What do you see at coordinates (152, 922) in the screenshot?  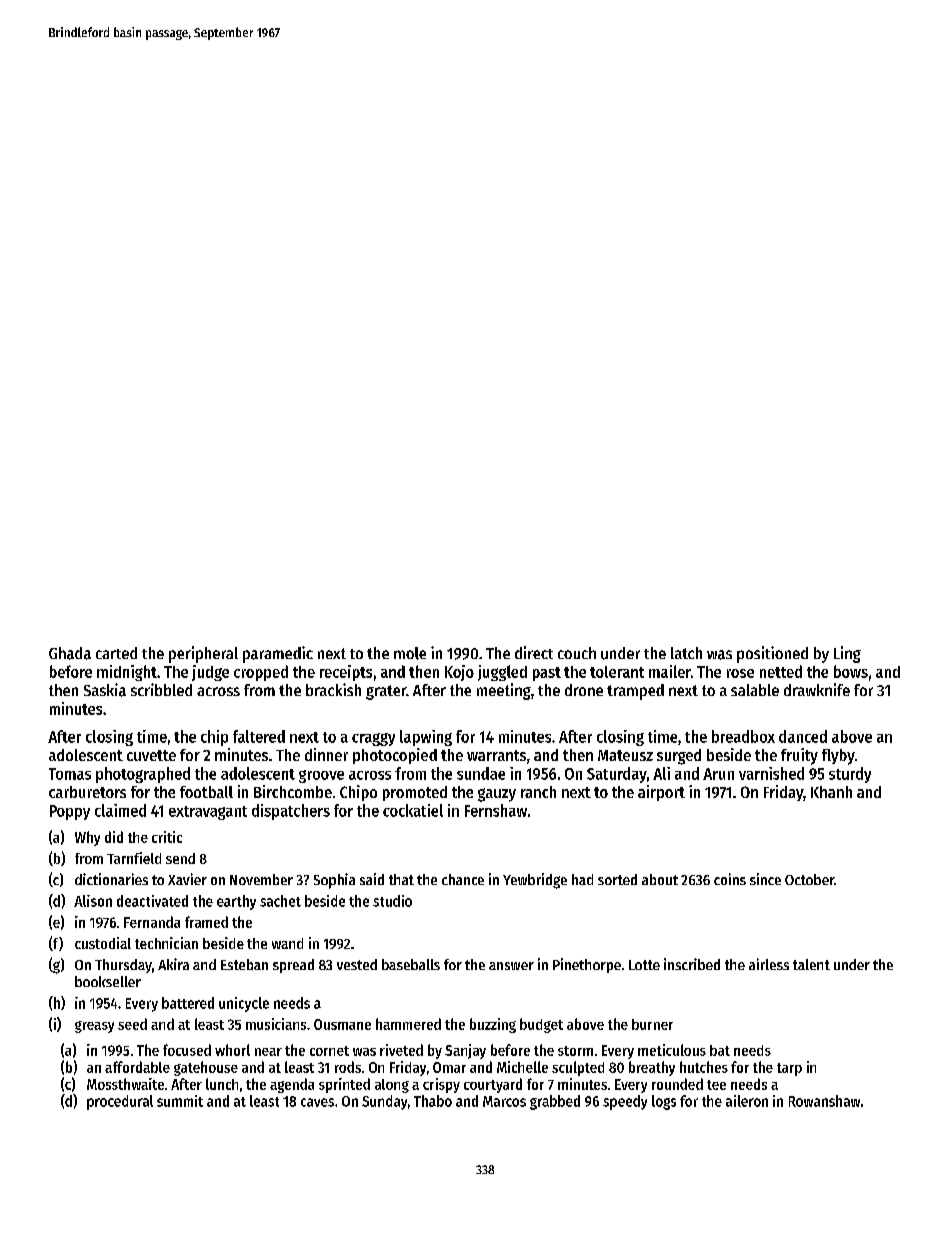 I see `Fernanda` at bounding box center [152, 922].
